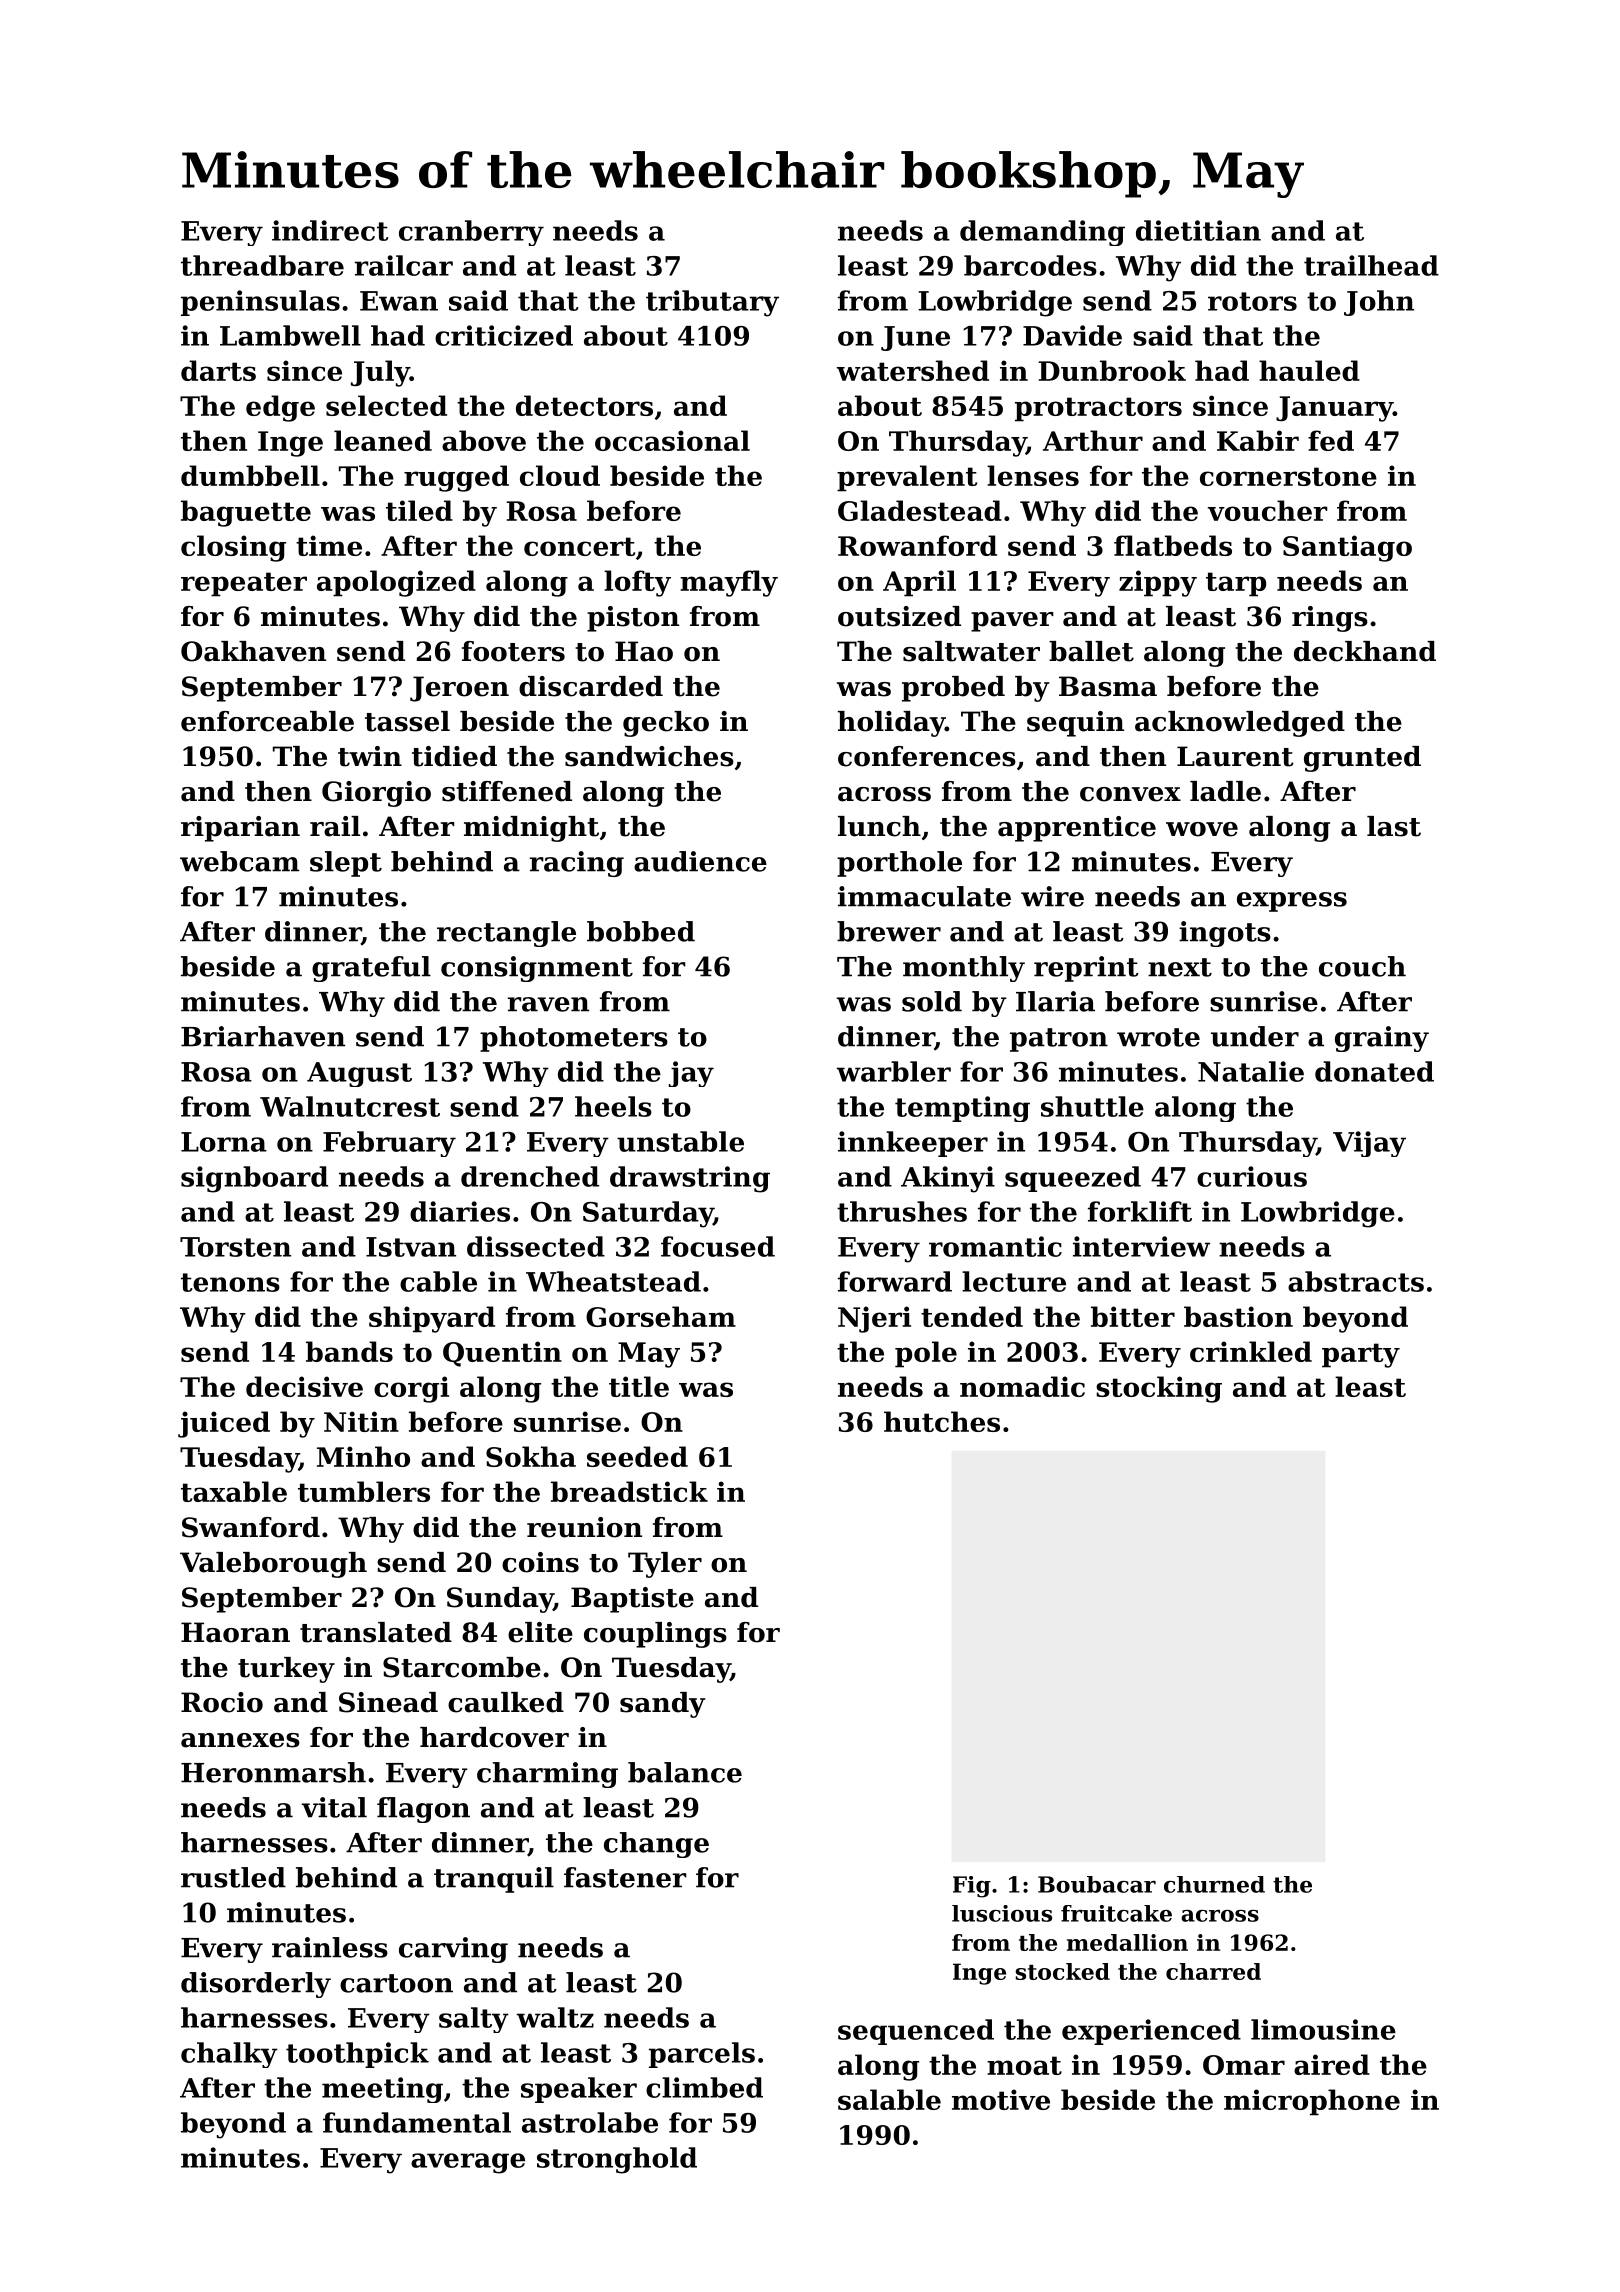  What do you see at coordinates (253, 651) in the page?
I see `Oakhaven` at bounding box center [253, 651].
